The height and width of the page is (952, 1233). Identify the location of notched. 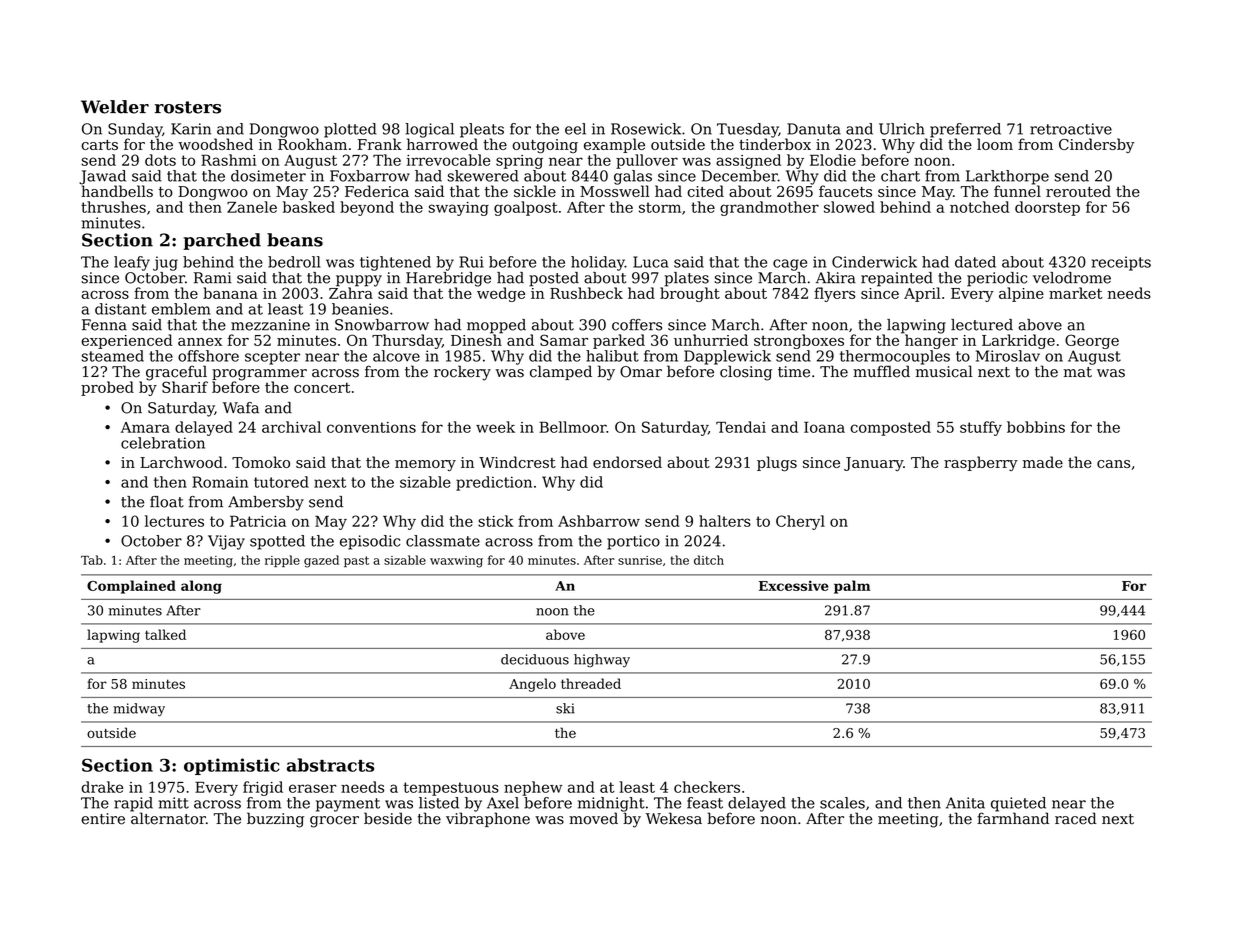
(979, 207).
